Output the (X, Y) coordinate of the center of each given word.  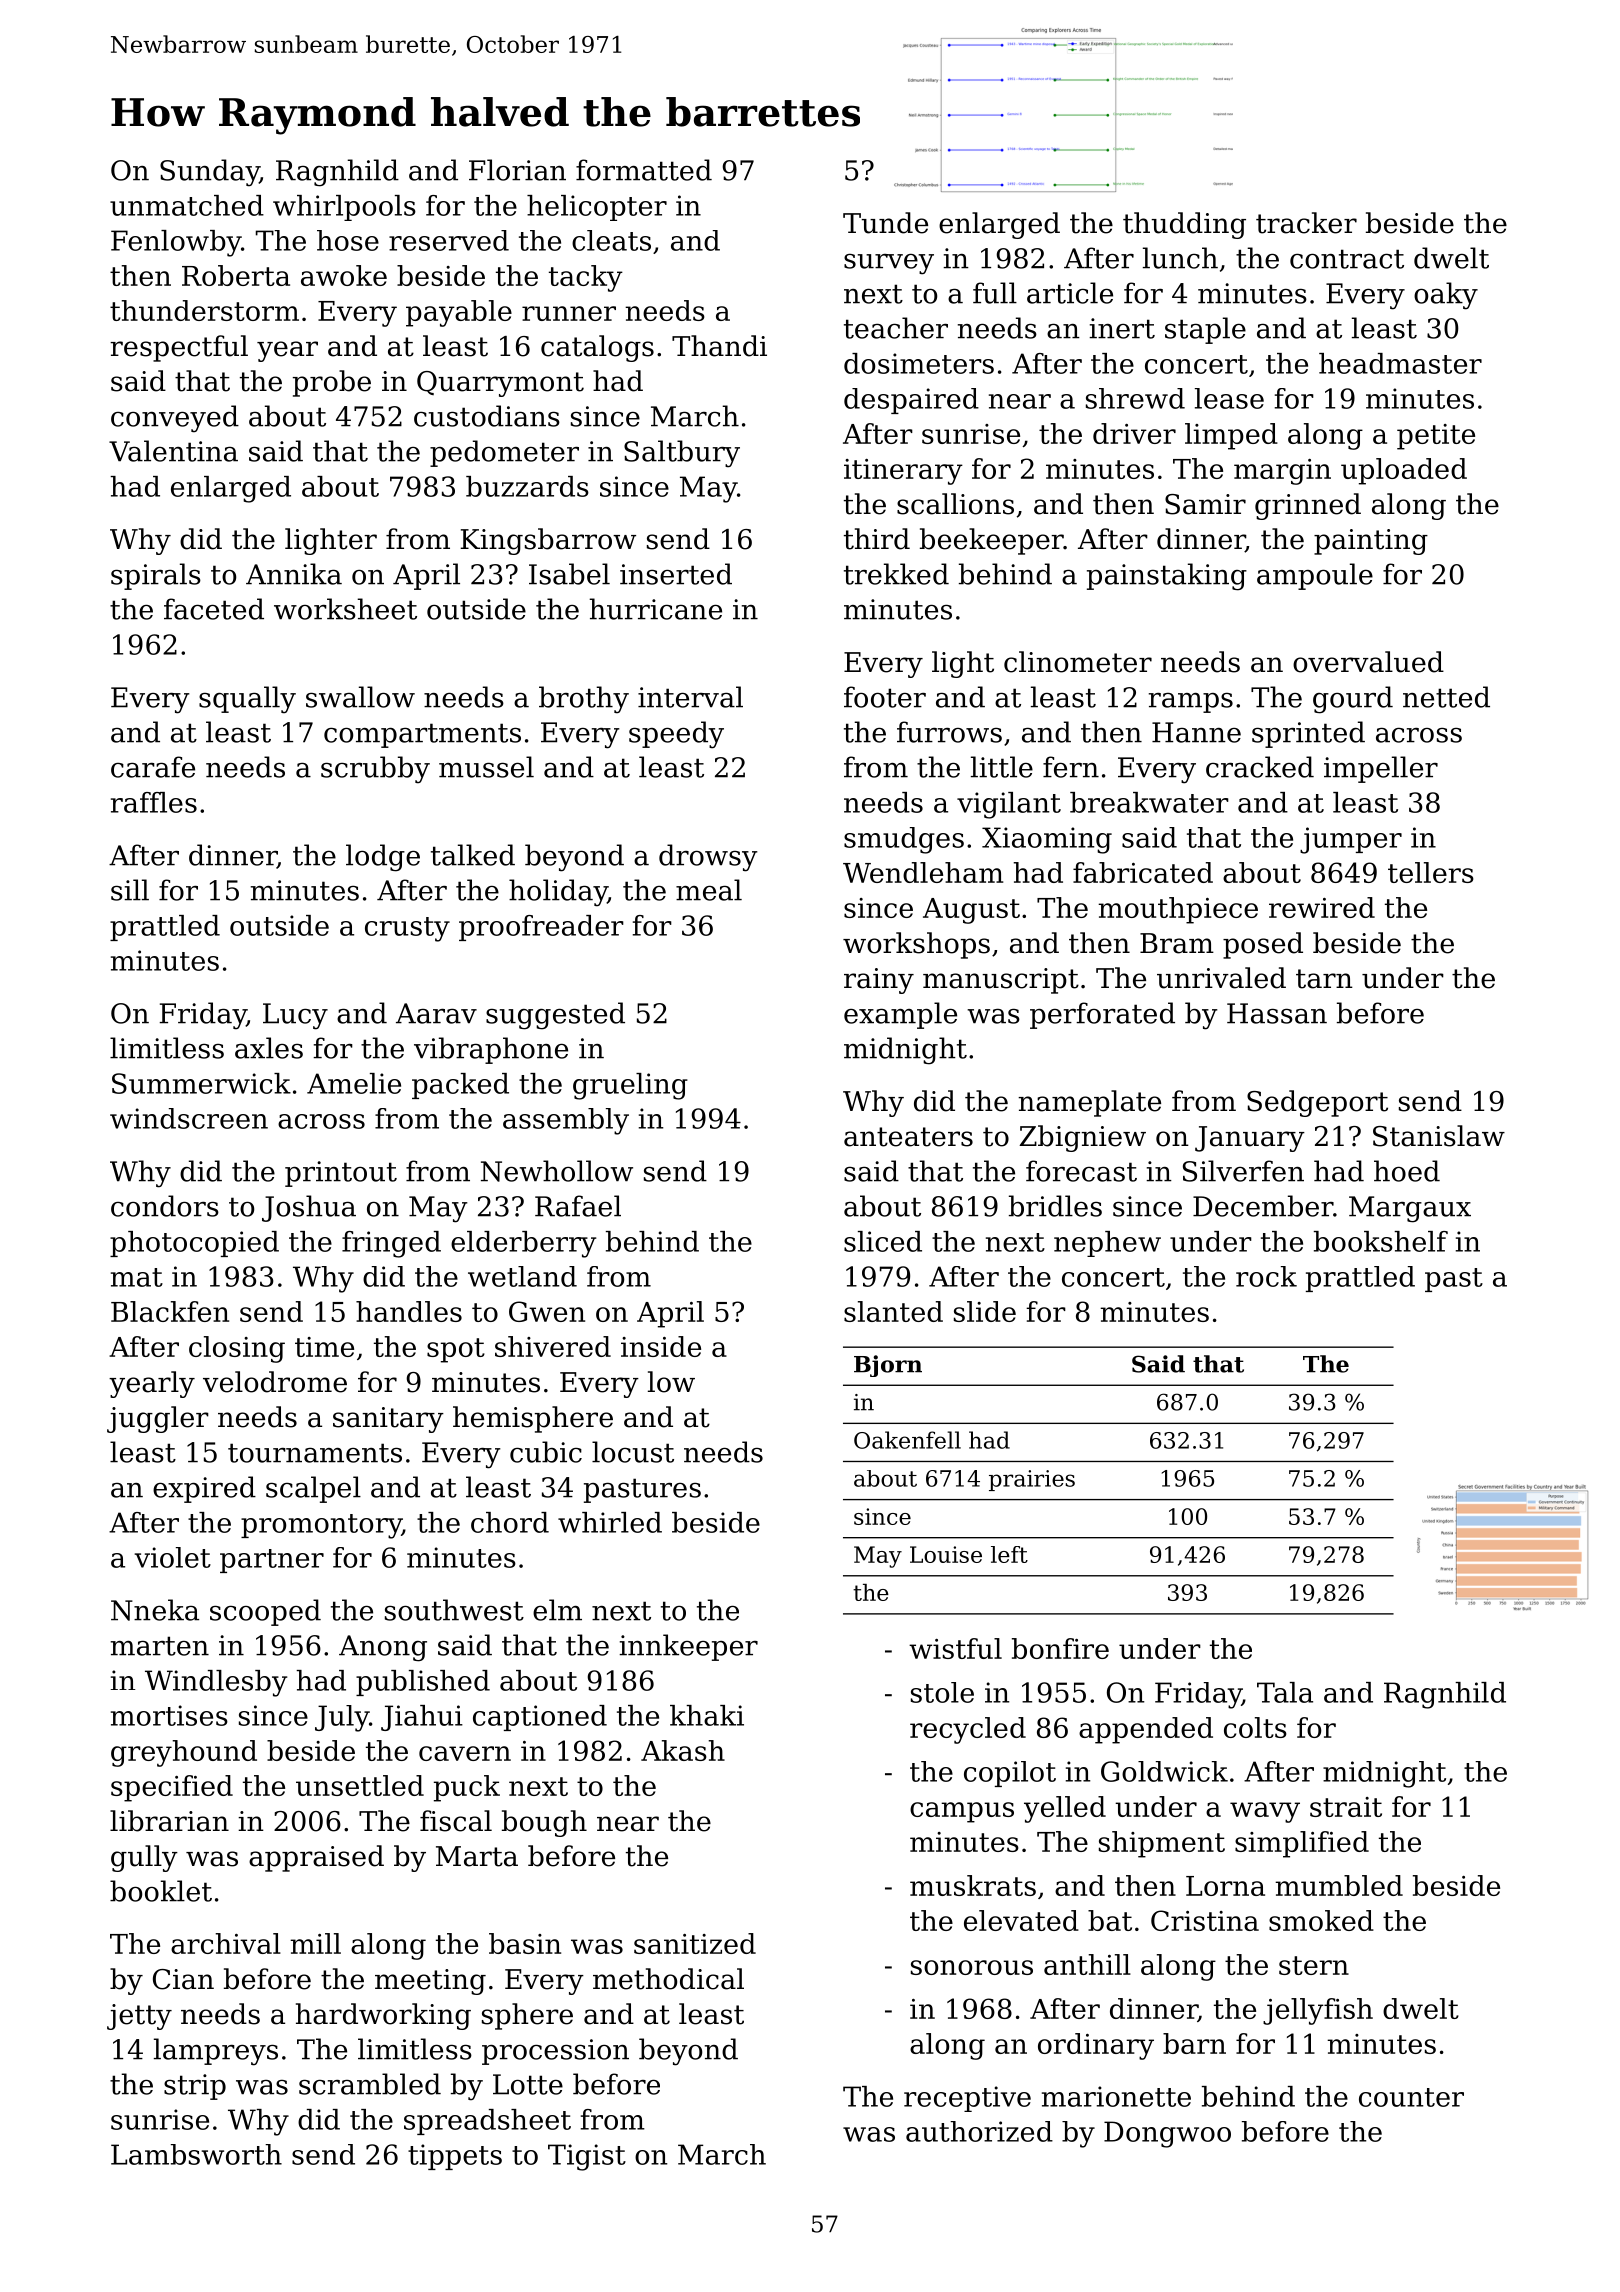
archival (226, 1943)
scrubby (375, 770)
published (423, 1683)
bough (544, 1823)
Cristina (1205, 1920)
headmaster (1400, 363)
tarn (1324, 979)
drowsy (708, 858)
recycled (968, 1730)
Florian (517, 170)
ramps (1191, 703)
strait (1346, 1807)
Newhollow (557, 1171)
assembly (566, 1121)
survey (889, 264)
